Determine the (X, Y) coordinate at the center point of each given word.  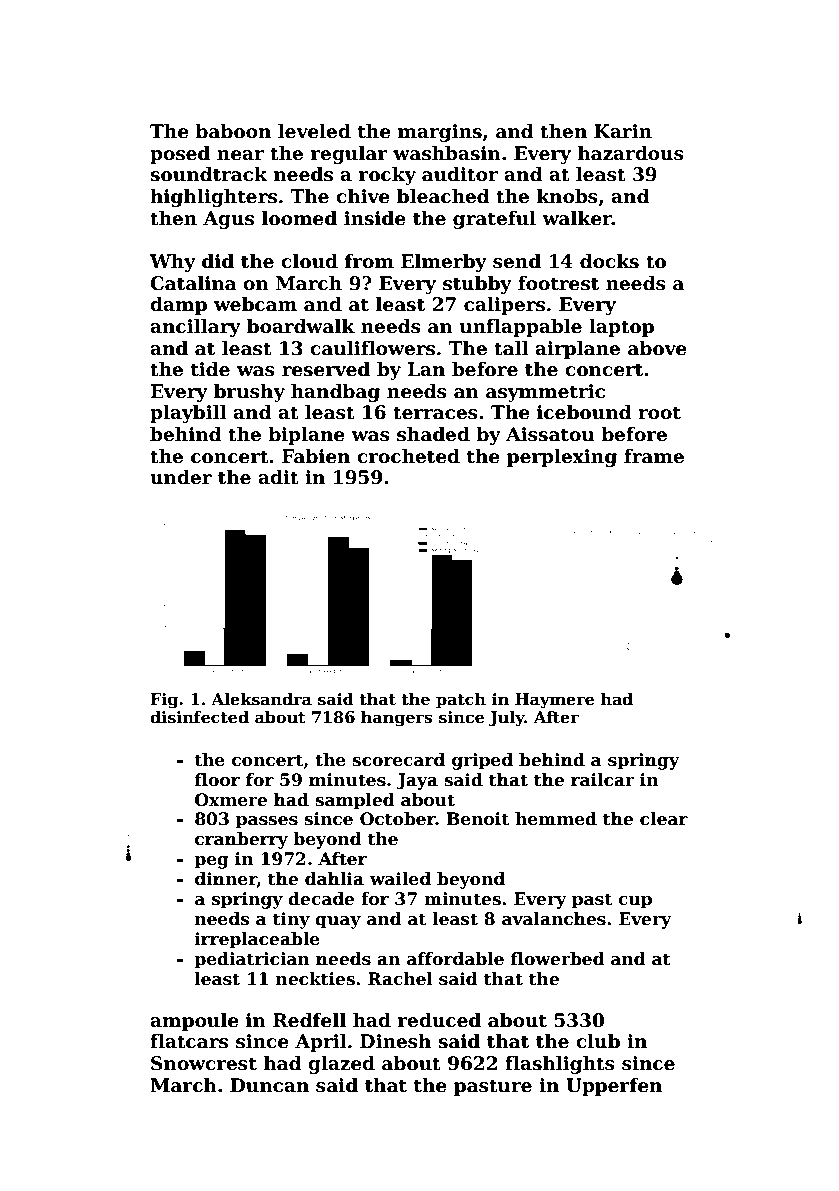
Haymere (554, 701)
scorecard (398, 760)
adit (278, 477)
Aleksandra (261, 699)
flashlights (560, 1065)
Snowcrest (204, 1063)
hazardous (631, 153)
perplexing (562, 458)
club (598, 1041)
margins (440, 133)
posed (180, 155)
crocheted (408, 456)
